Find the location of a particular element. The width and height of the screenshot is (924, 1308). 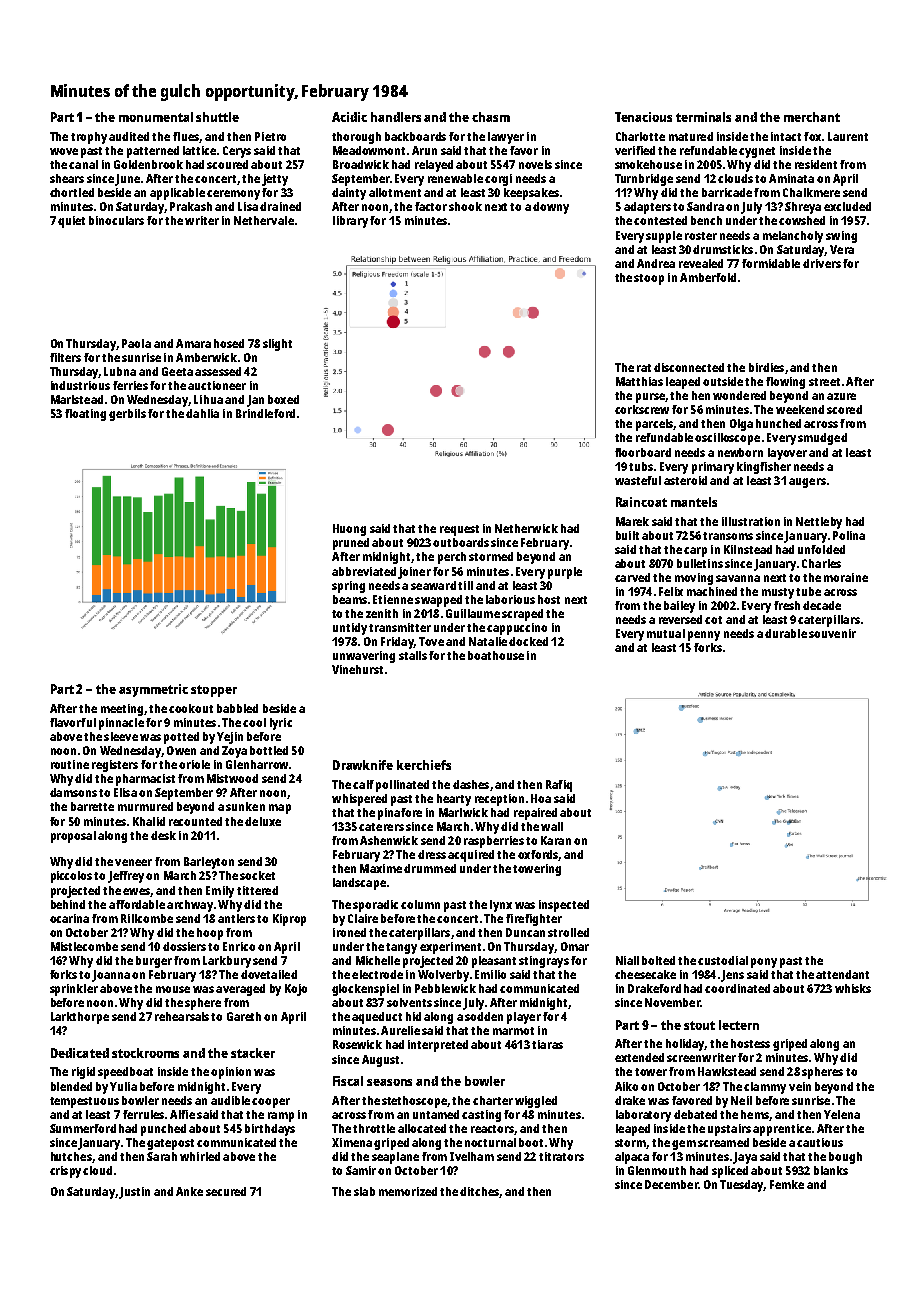

merchant is located at coordinates (812, 117).
